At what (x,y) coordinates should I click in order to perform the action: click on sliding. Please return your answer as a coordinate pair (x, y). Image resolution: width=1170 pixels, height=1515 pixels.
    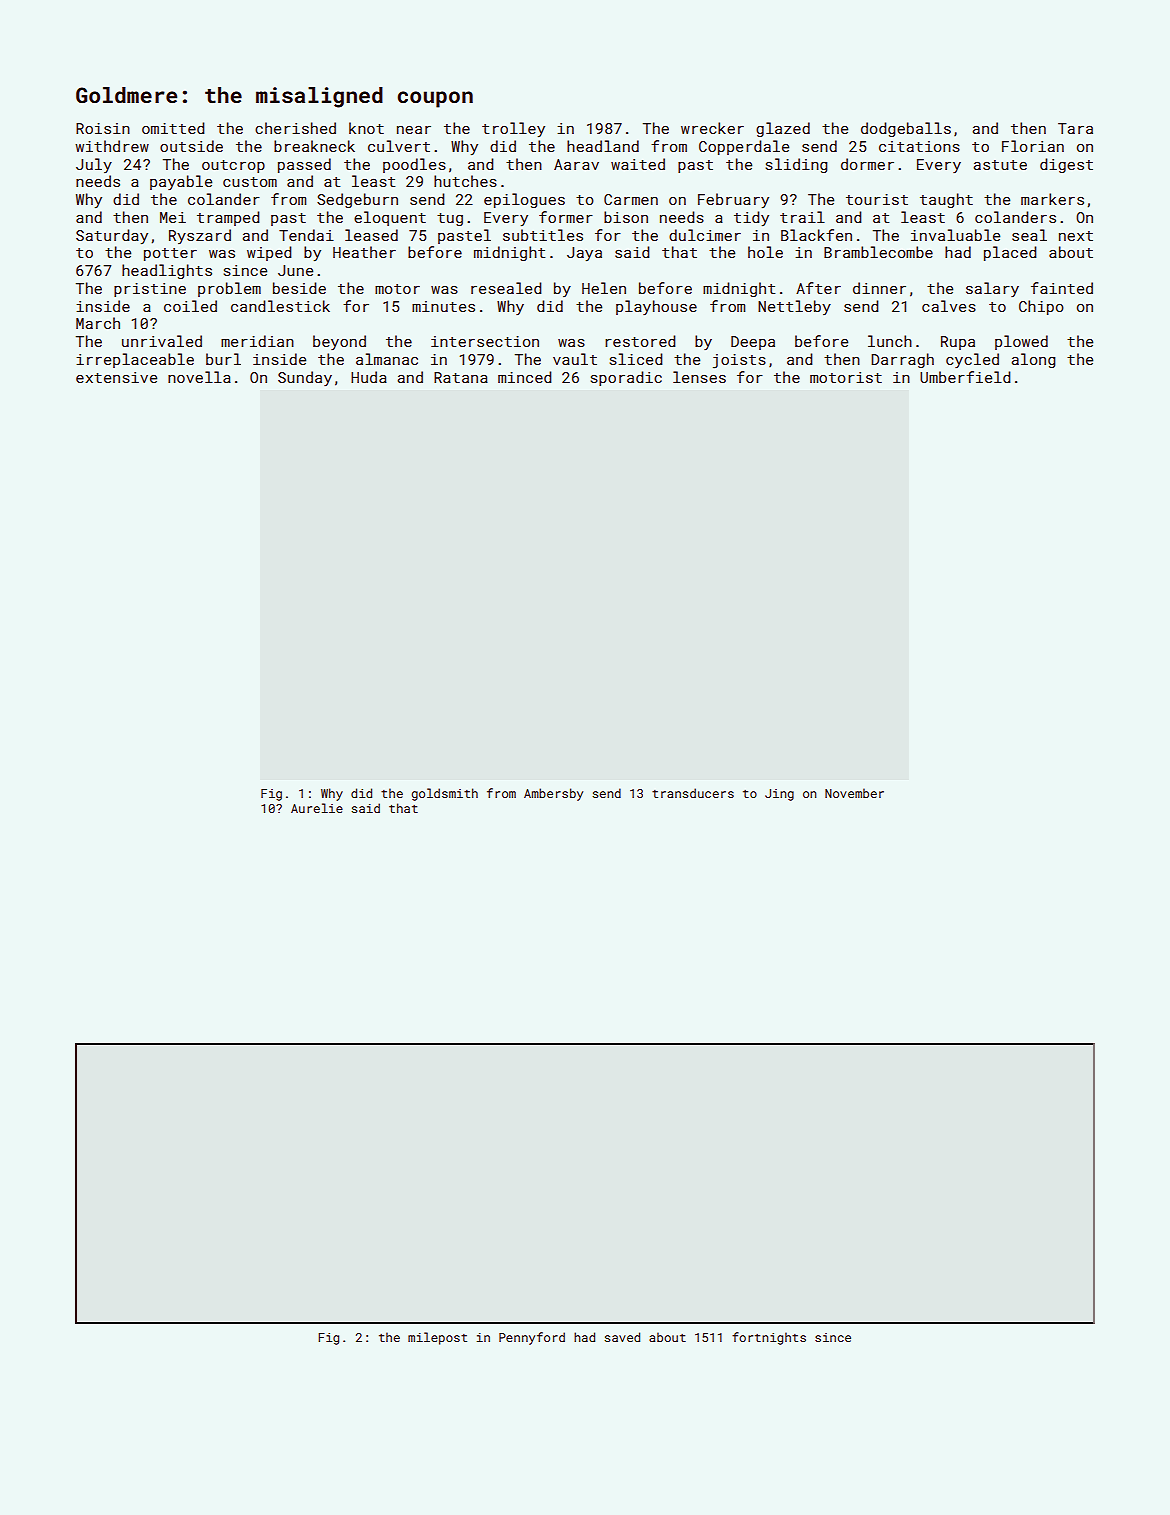
    Looking at the image, I should click on (796, 165).
